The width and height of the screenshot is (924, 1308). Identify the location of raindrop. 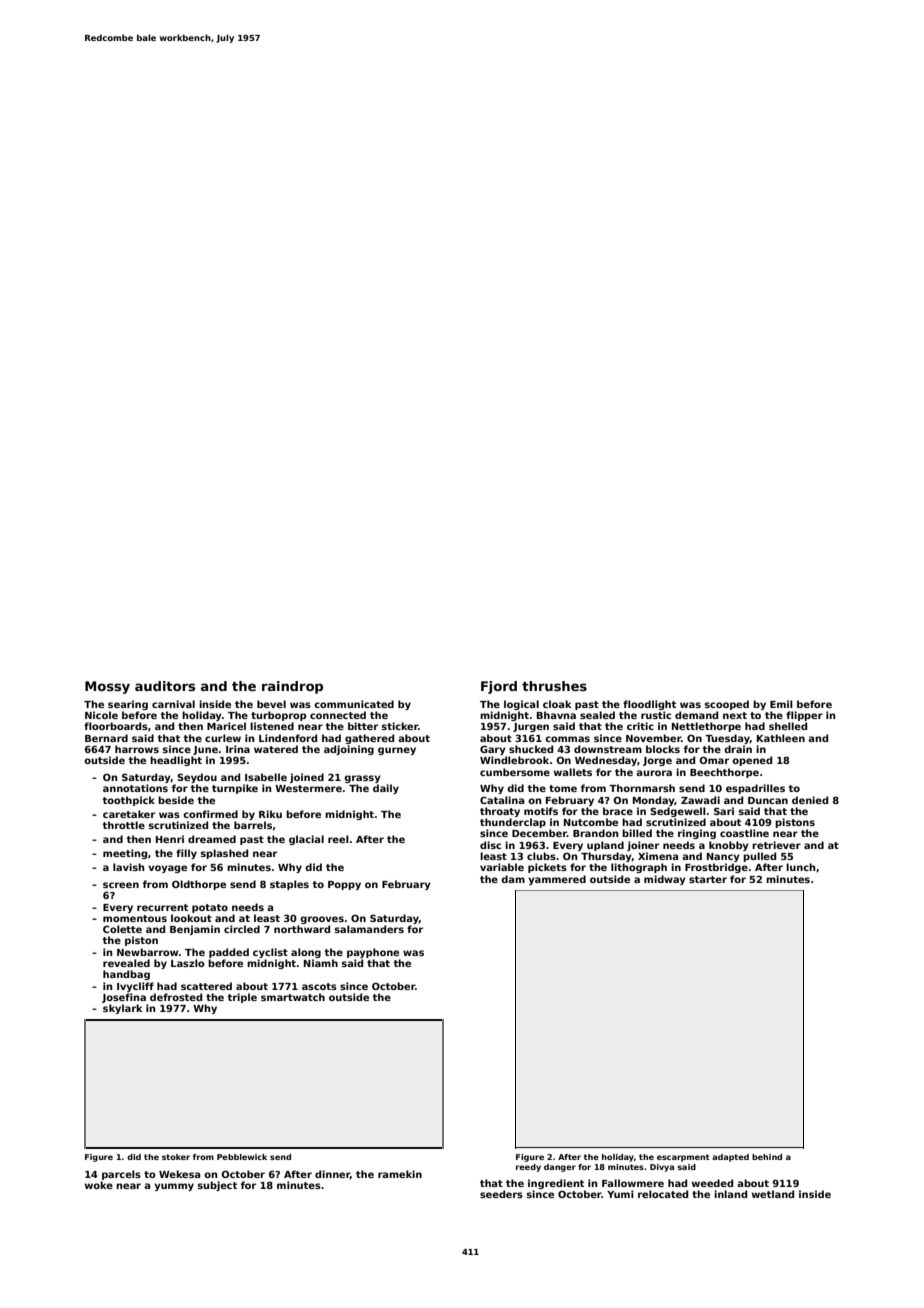
(292, 687).
